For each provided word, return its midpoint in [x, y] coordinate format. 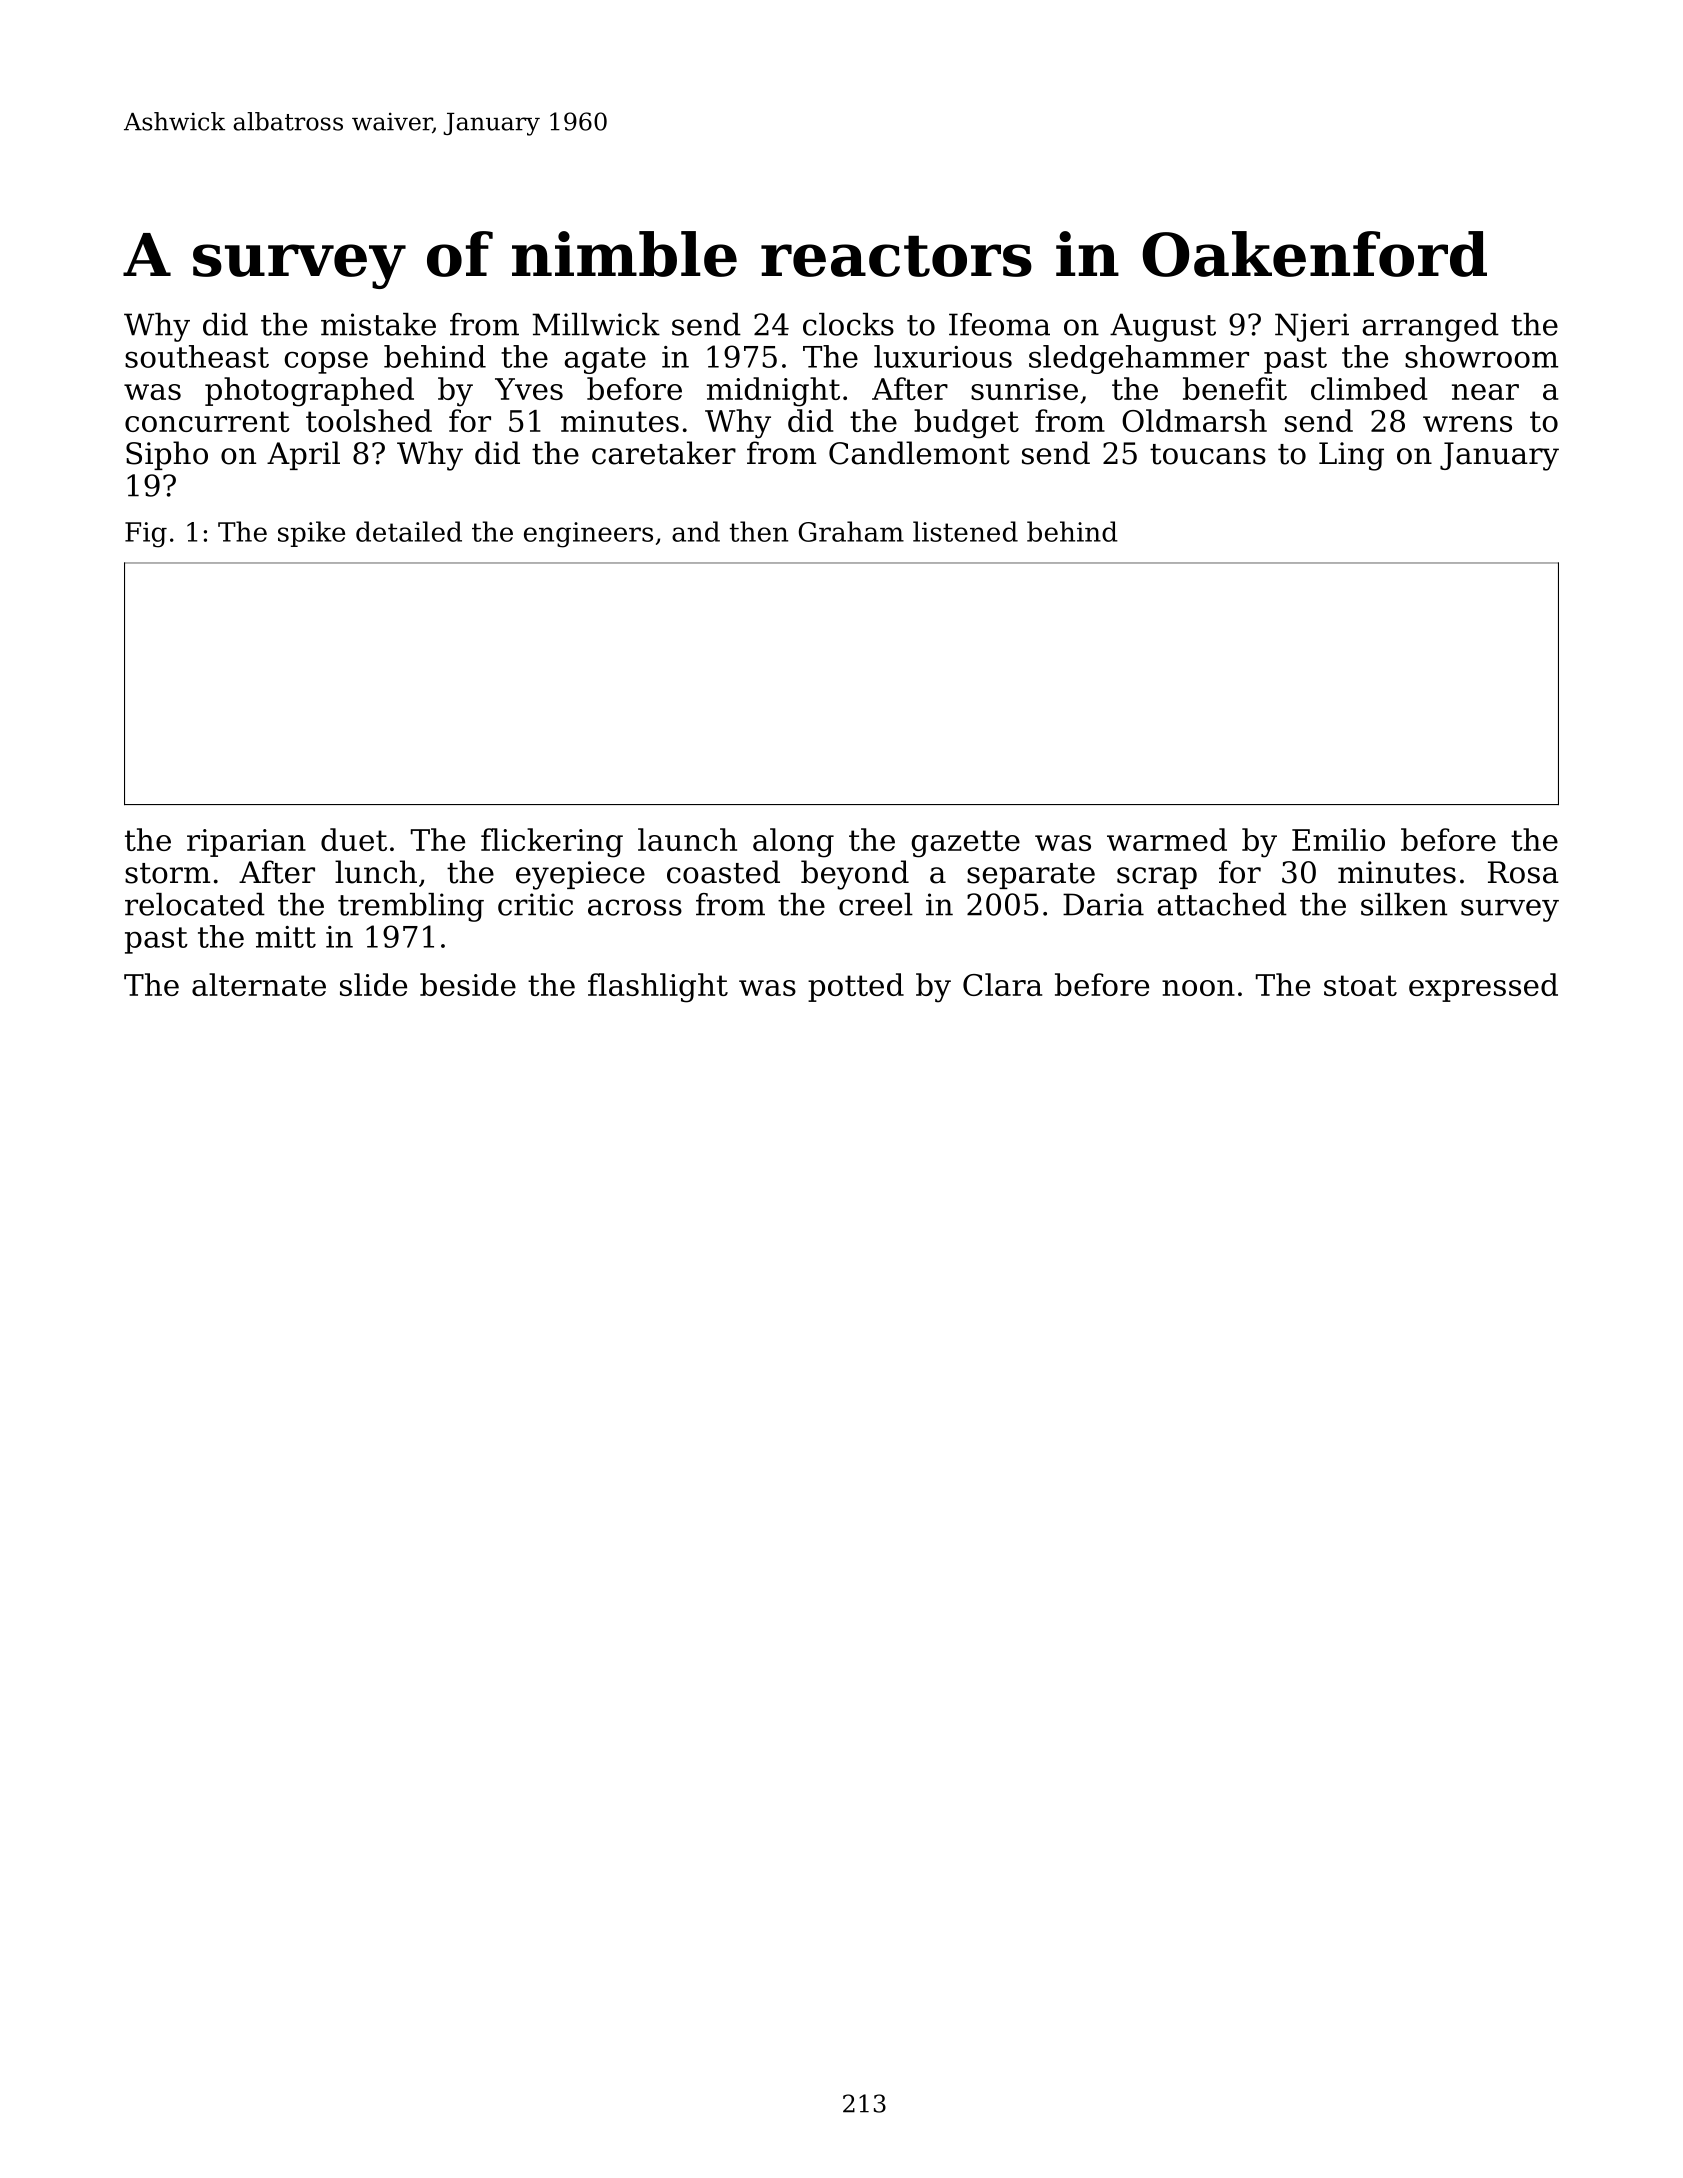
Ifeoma [999, 324]
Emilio [1338, 839]
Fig [146, 535]
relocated [195, 904]
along [793, 843]
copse [326, 363]
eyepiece [580, 875]
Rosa [1523, 872]
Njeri [1312, 327]
